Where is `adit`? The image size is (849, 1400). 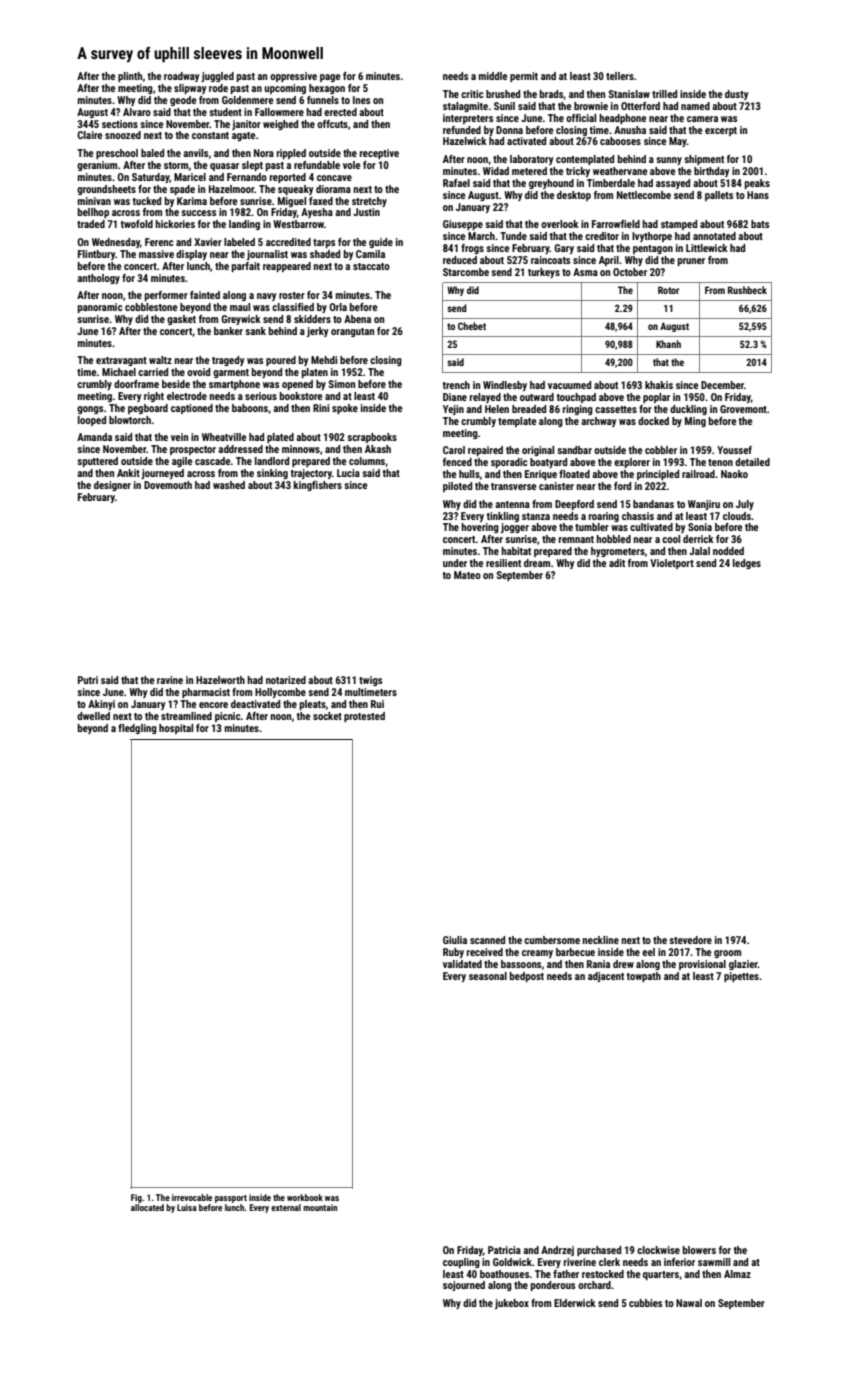
adit is located at coordinates (617, 563).
